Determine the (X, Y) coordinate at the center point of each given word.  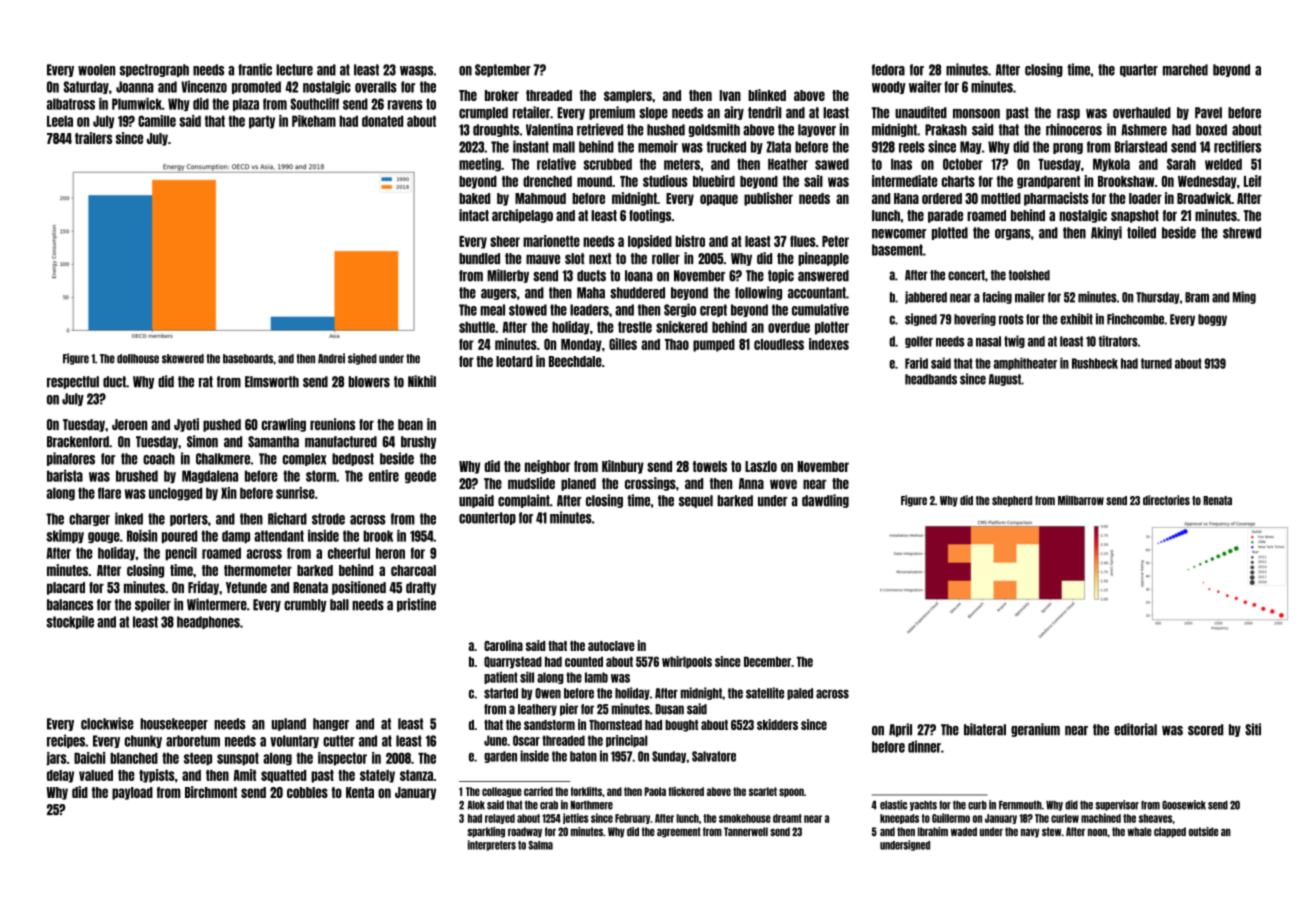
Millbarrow (1081, 500)
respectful (73, 382)
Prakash (946, 130)
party (262, 122)
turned (1156, 363)
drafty (421, 588)
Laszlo (761, 466)
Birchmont (211, 792)
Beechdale (575, 361)
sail (813, 181)
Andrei (331, 358)
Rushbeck (1095, 363)
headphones (208, 622)
